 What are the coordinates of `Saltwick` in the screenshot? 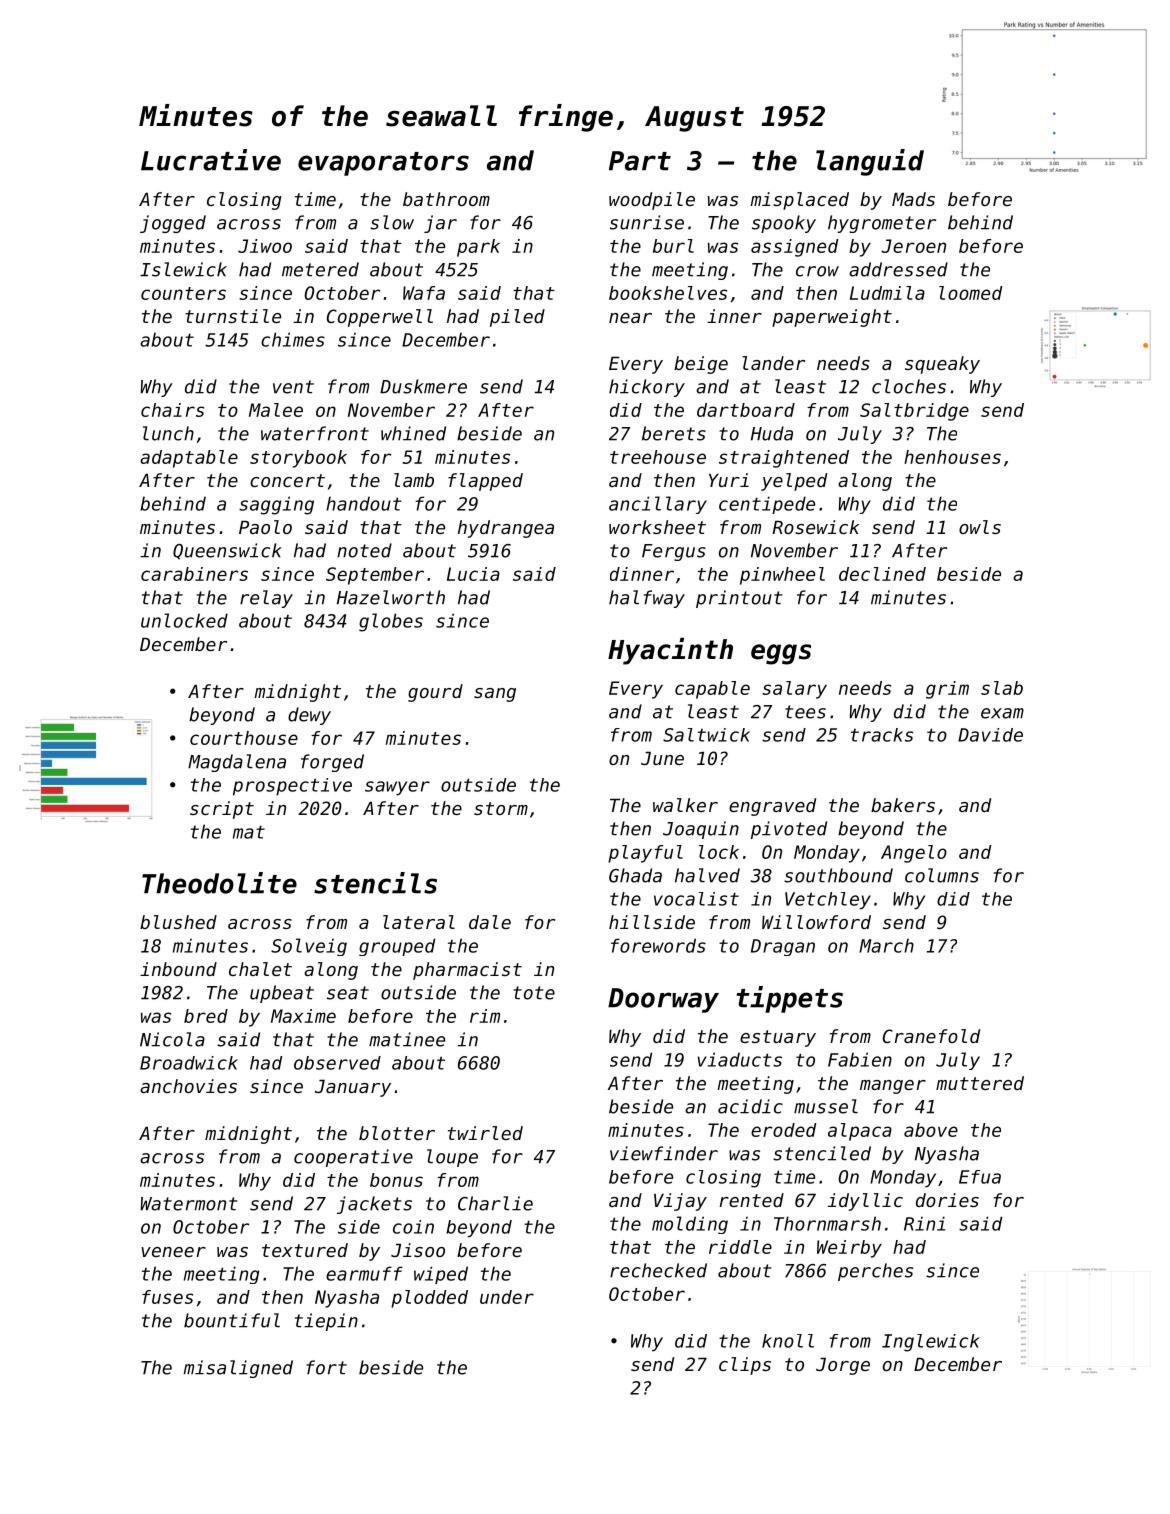 It's located at (706, 735).
